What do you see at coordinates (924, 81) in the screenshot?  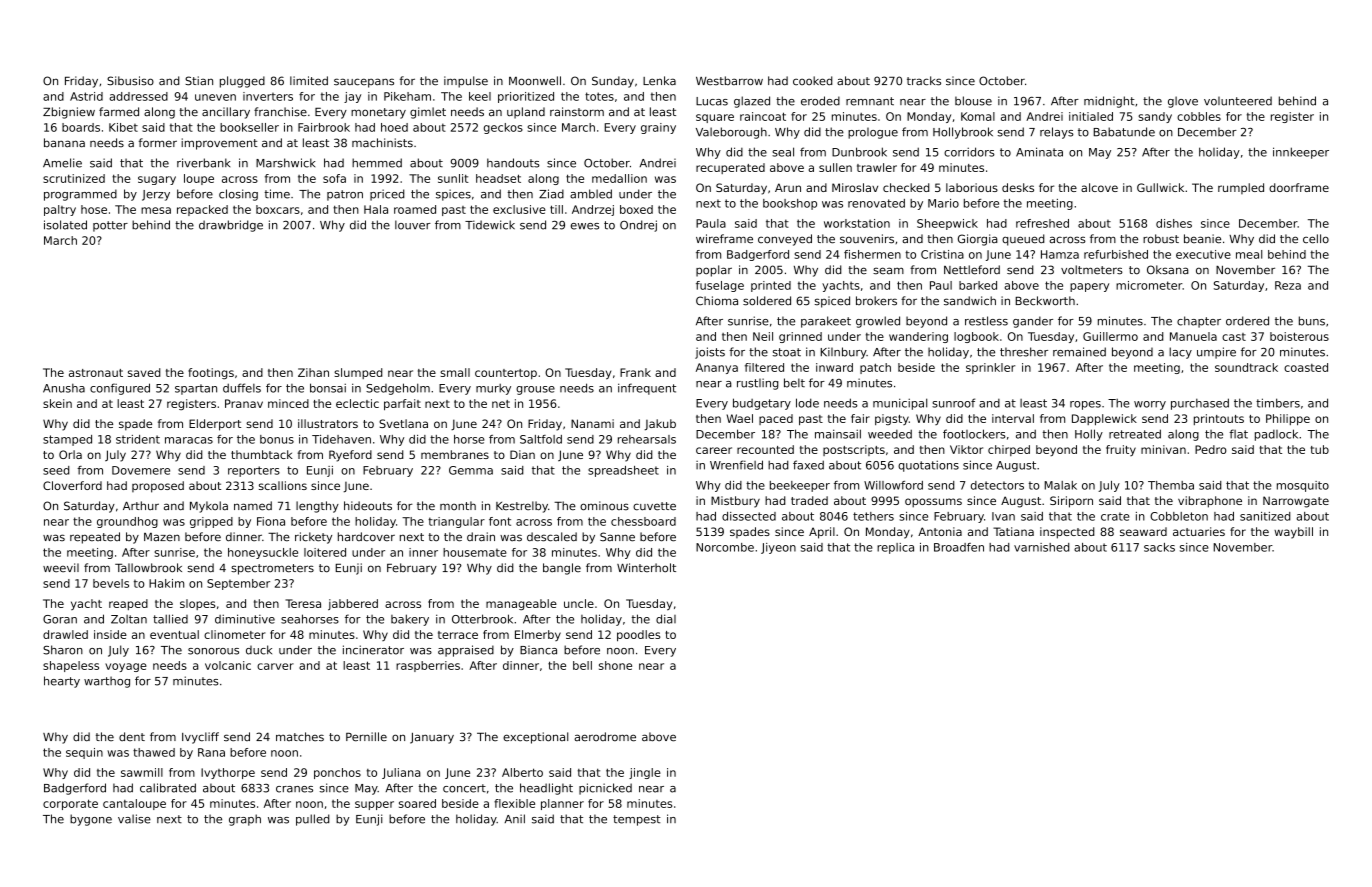 I see `tracks` at bounding box center [924, 81].
